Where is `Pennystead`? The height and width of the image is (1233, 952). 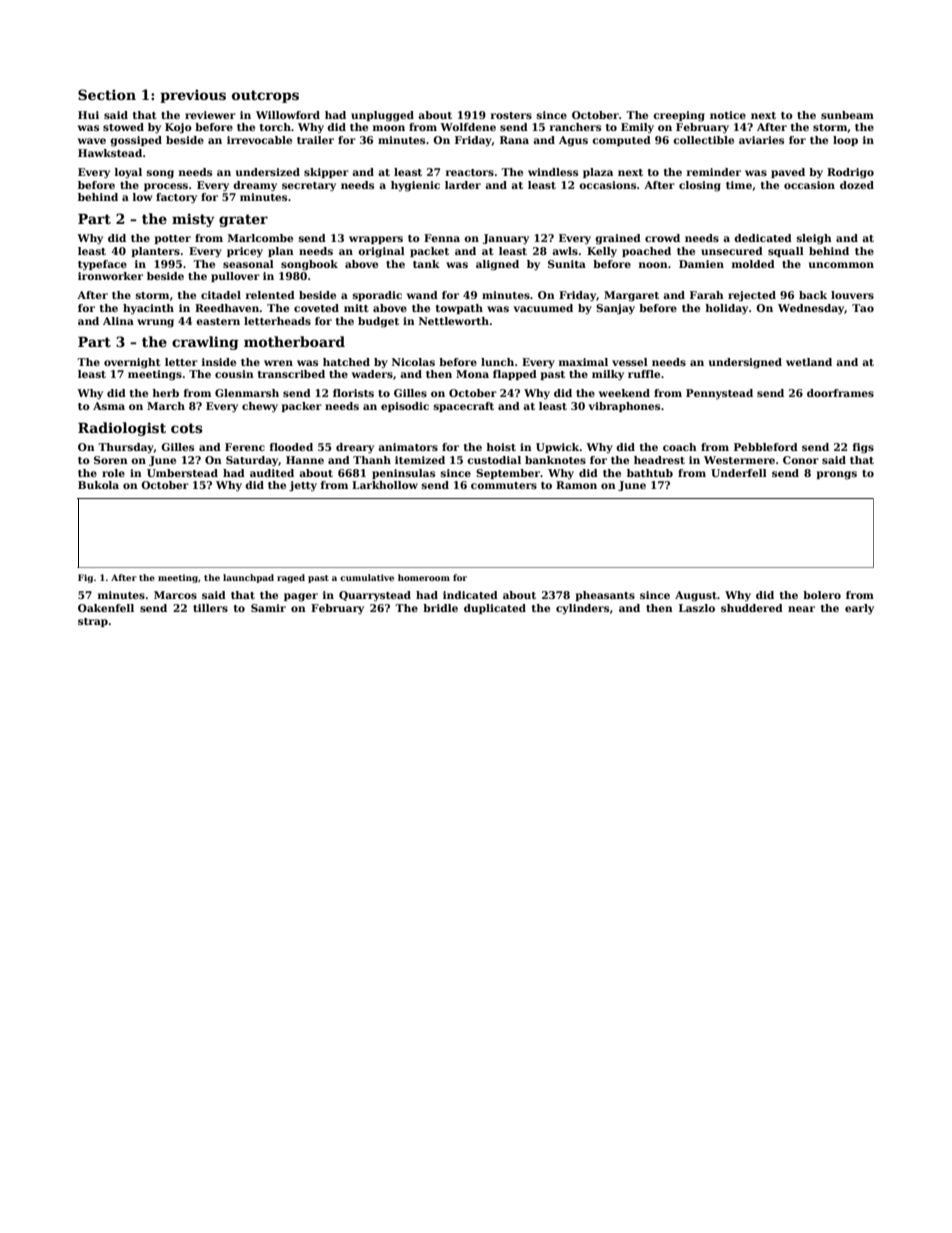
Pennystead is located at coordinates (719, 394).
